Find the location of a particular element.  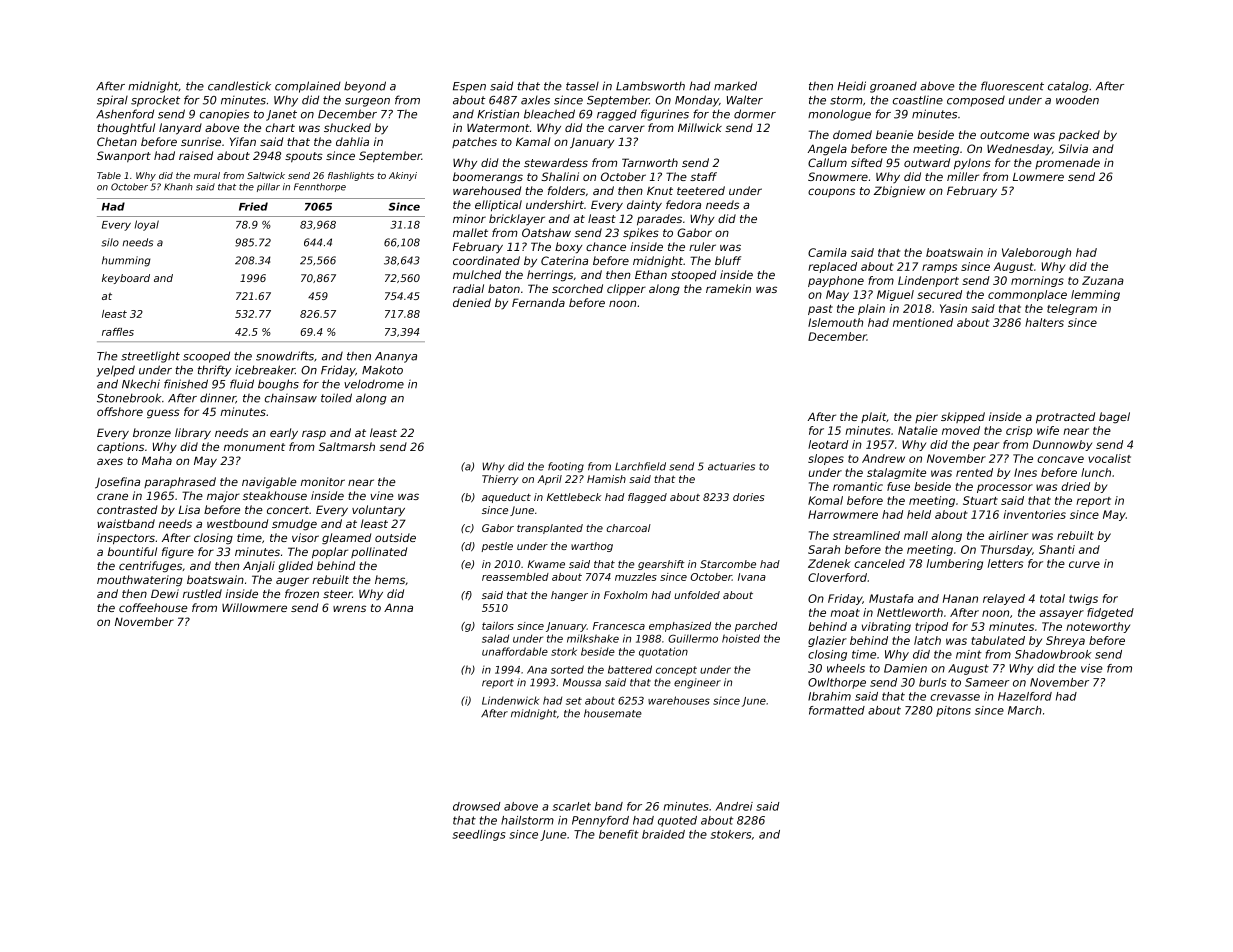

keyboard is located at coordinates (126, 279).
